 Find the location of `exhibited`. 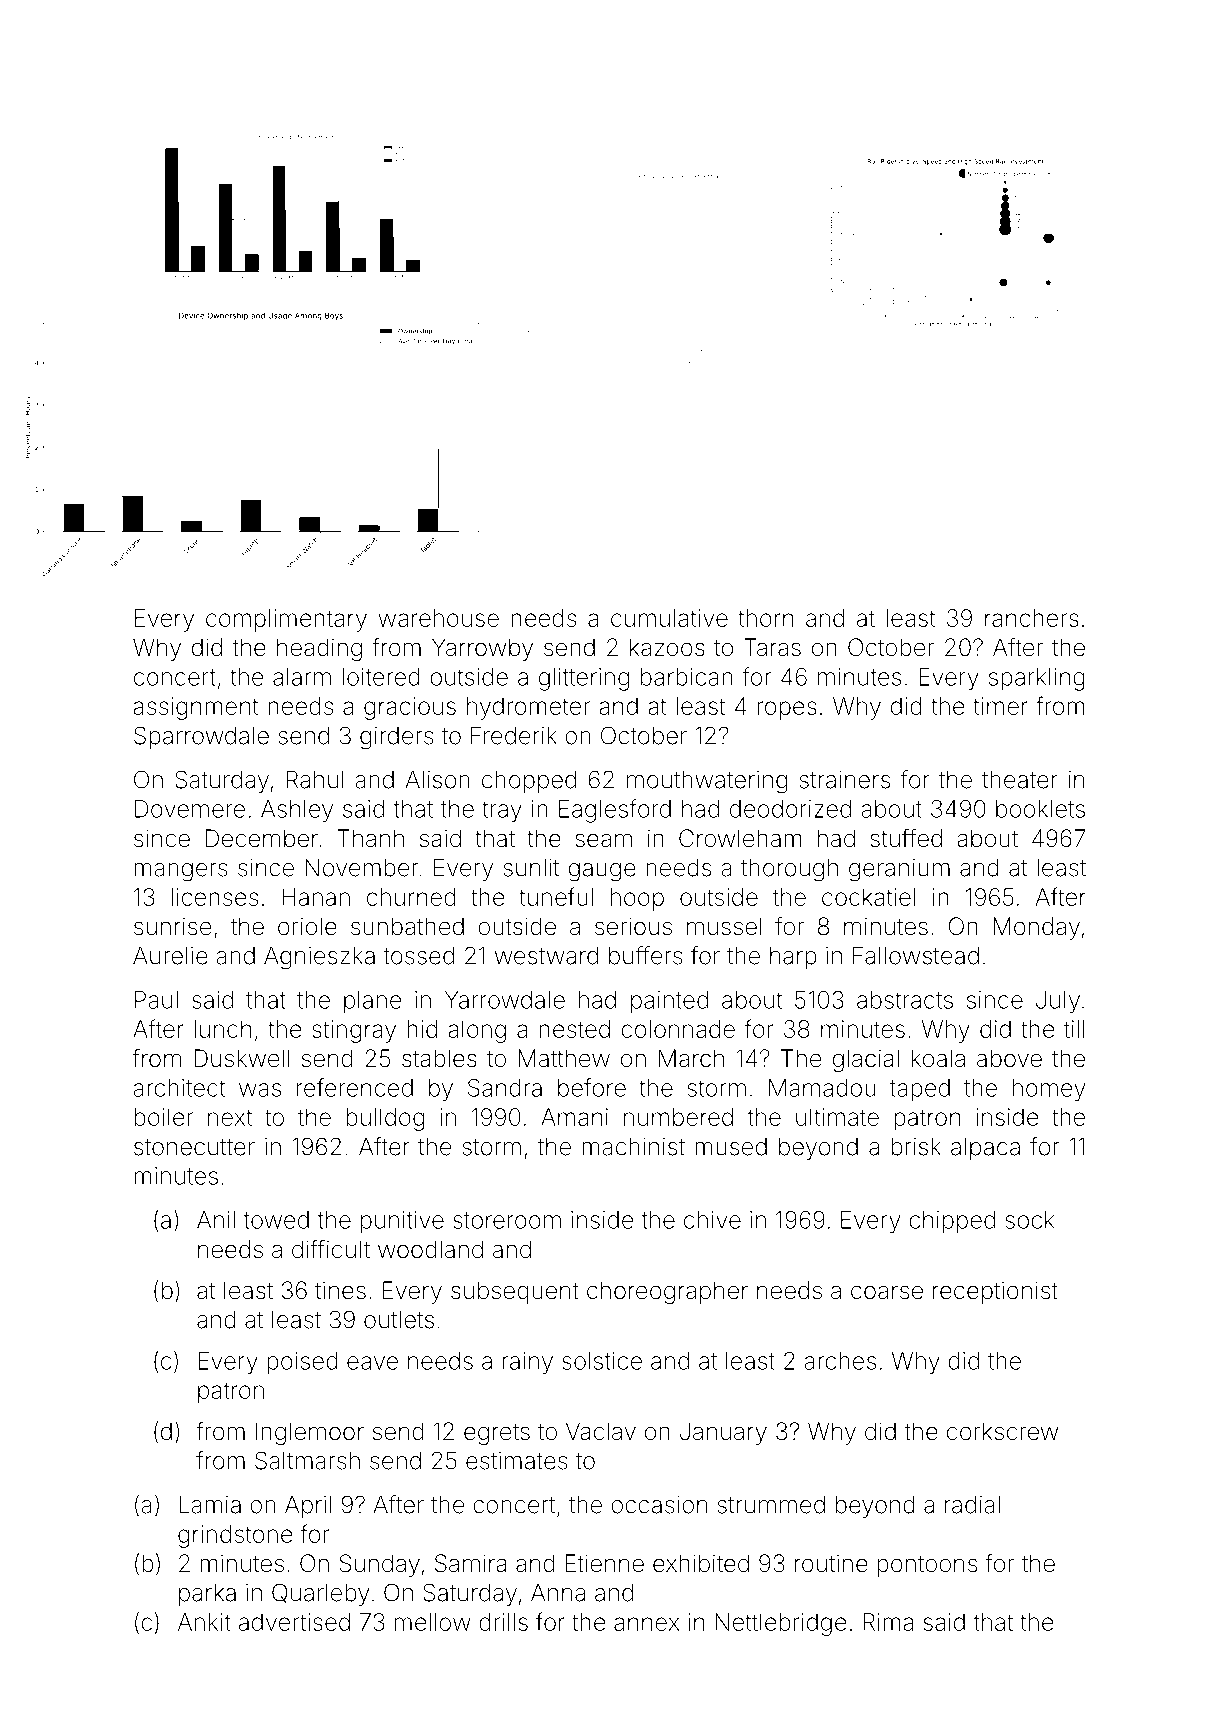

exhibited is located at coordinates (701, 1563).
